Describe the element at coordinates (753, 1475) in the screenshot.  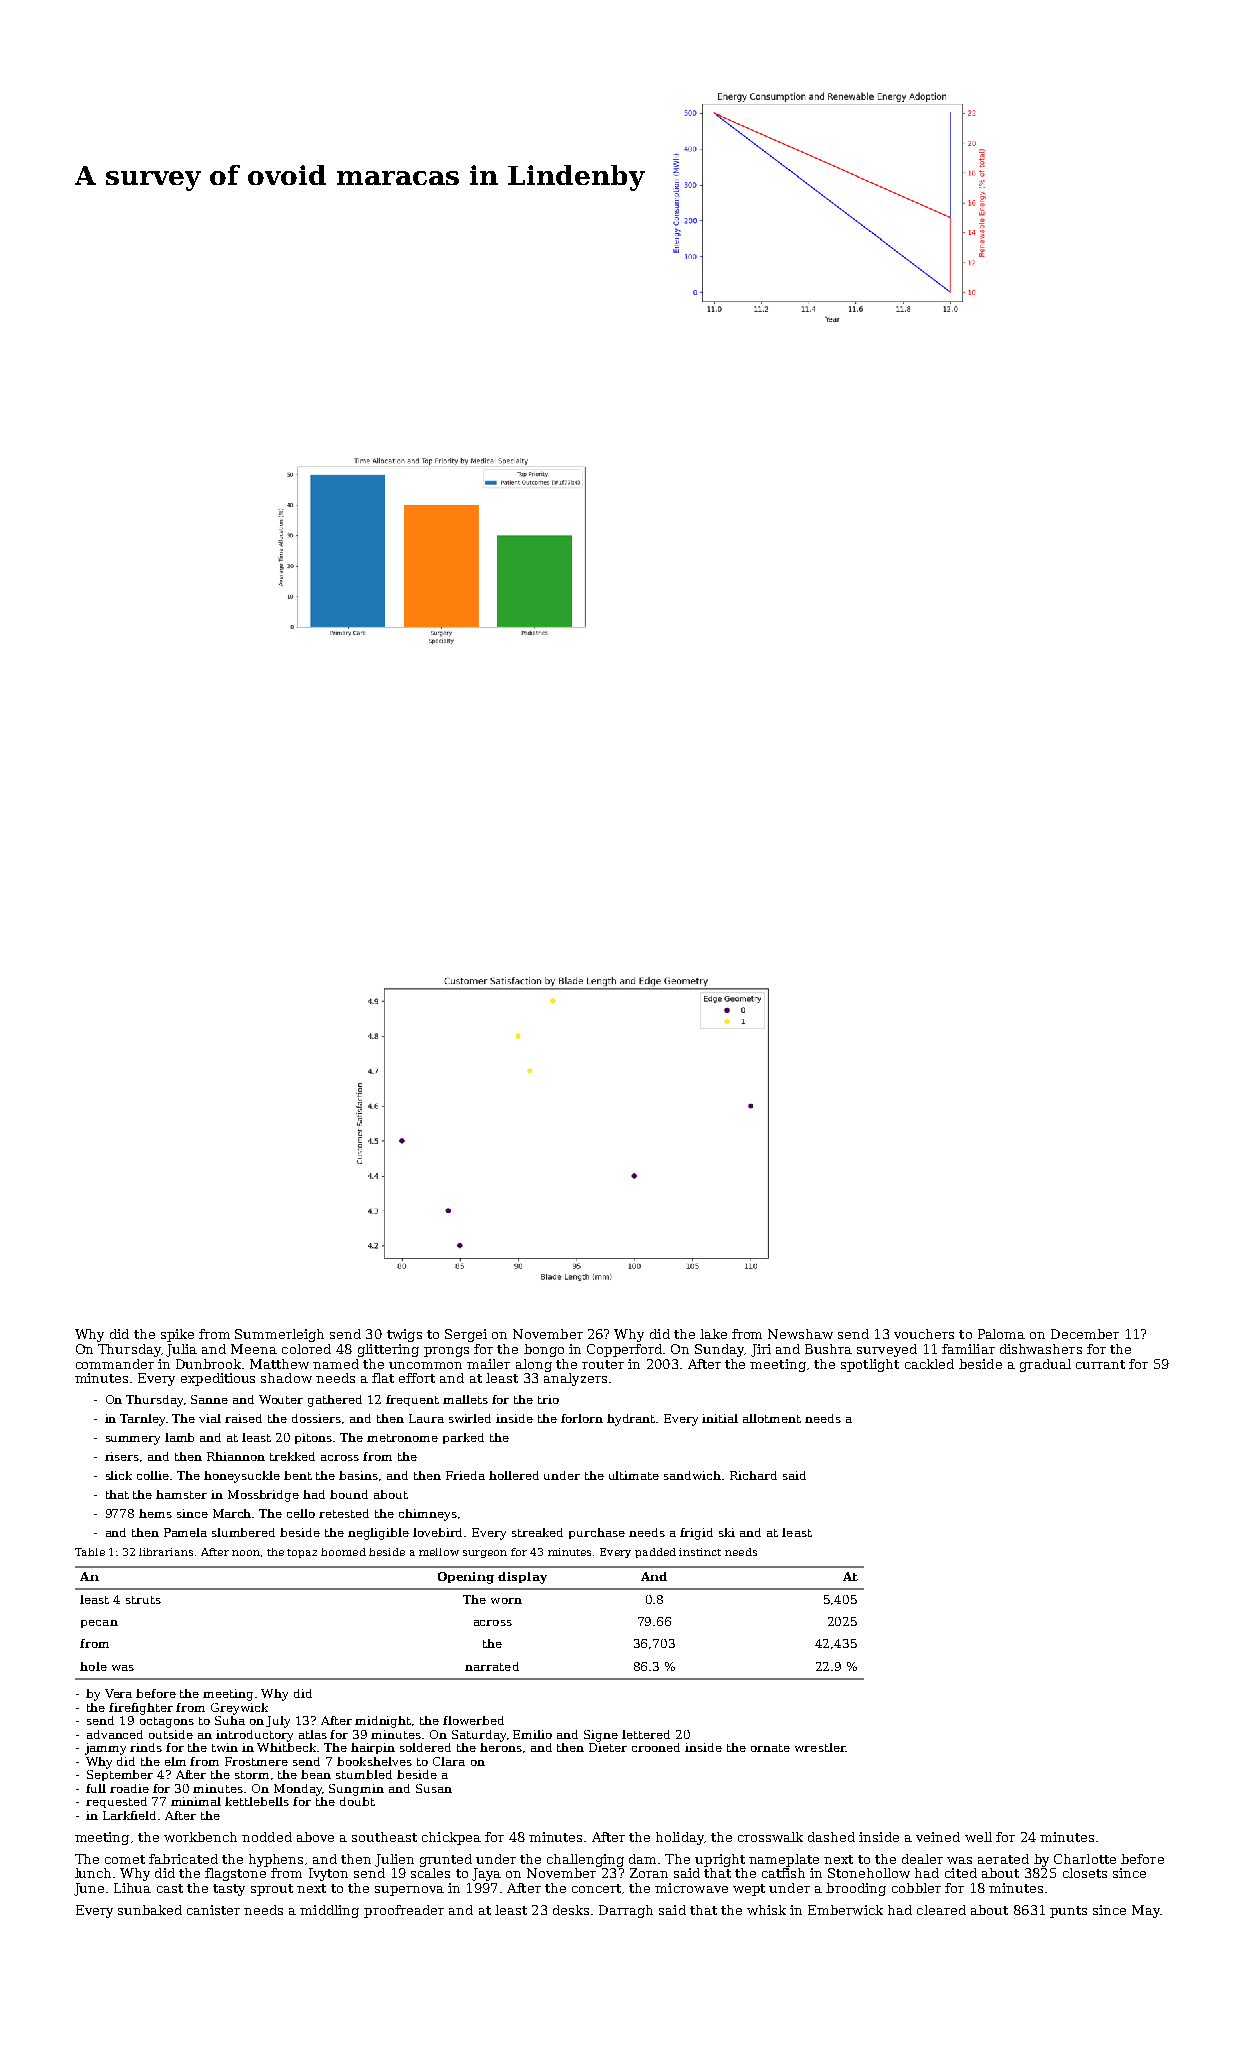
I see `Richard` at that location.
